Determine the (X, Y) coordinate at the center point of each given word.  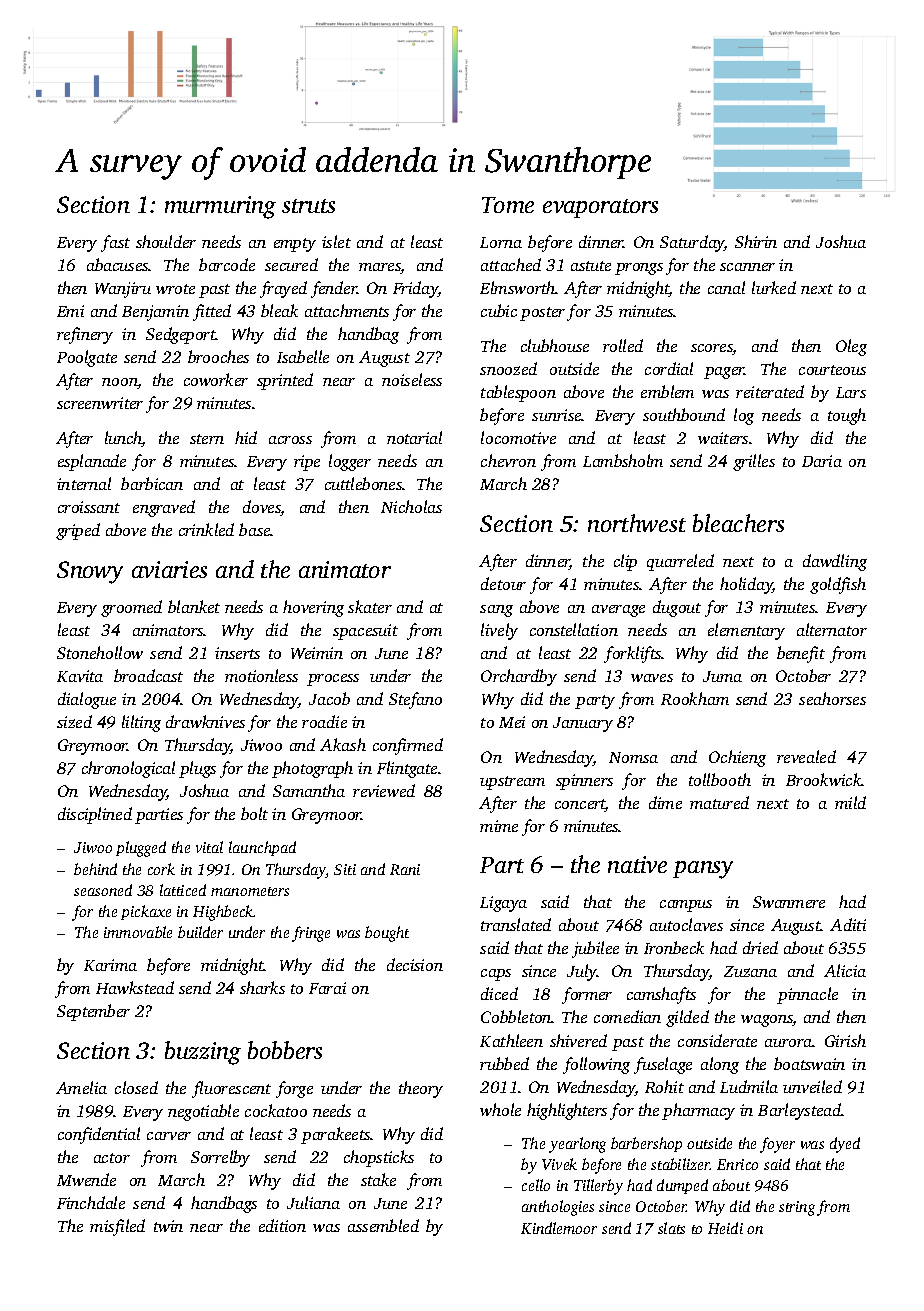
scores (712, 349)
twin (168, 1226)
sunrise (557, 415)
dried (760, 947)
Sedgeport (181, 335)
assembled (383, 1225)
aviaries (169, 569)
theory (421, 1089)
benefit (801, 654)
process (333, 680)
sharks (262, 987)
